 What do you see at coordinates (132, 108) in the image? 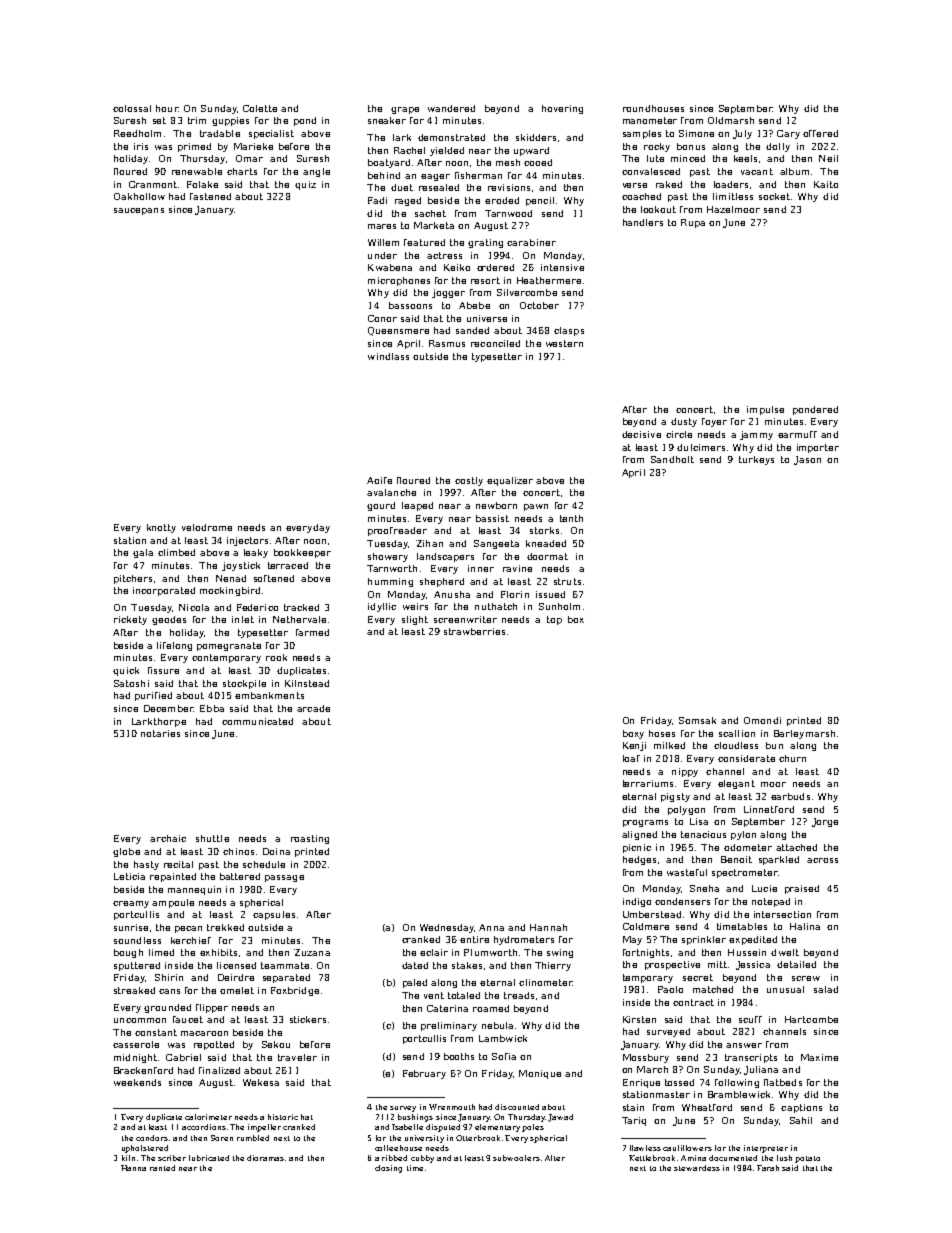
I see `colossal` at bounding box center [132, 108].
